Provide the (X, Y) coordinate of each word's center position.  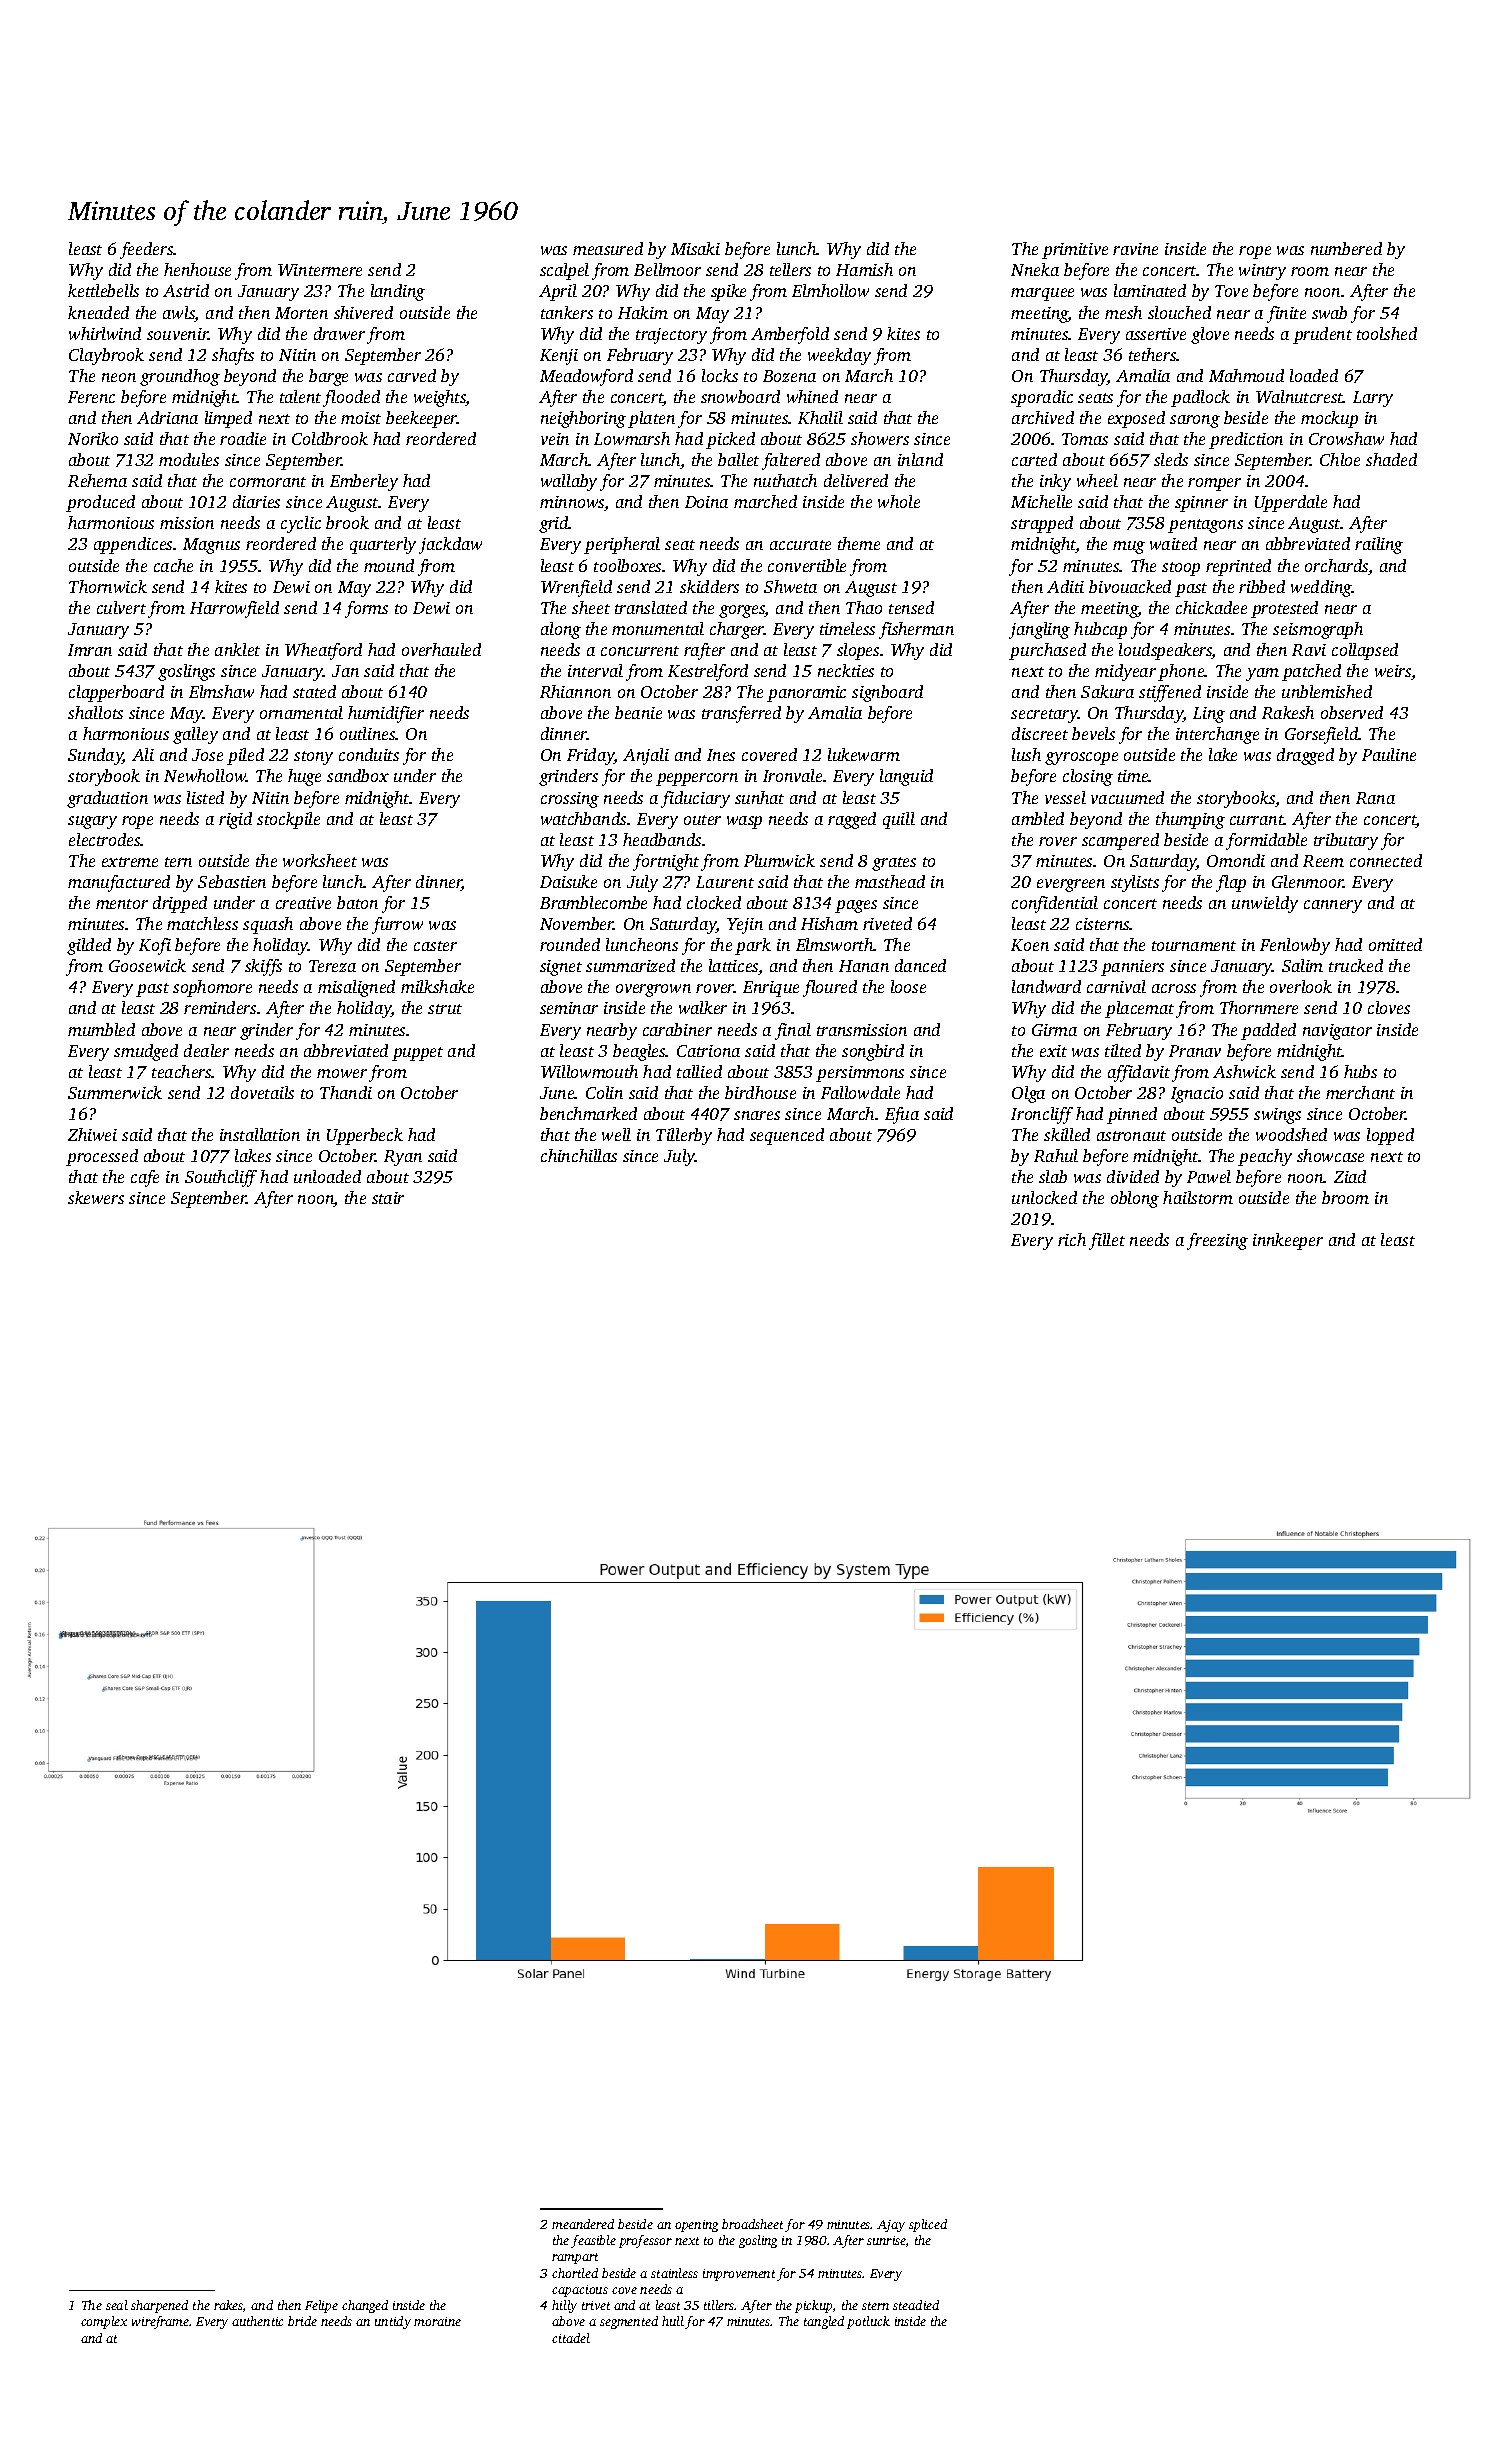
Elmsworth (835, 944)
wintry (1262, 272)
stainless (674, 2273)
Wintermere (320, 270)
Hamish (864, 269)
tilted (1123, 1050)
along (561, 630)
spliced (928, 2225)
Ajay (891, 2226)
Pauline (1389, 754)
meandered (583, 2224)
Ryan (403, 1158)
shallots (95, 712)
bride (302, 2321)
